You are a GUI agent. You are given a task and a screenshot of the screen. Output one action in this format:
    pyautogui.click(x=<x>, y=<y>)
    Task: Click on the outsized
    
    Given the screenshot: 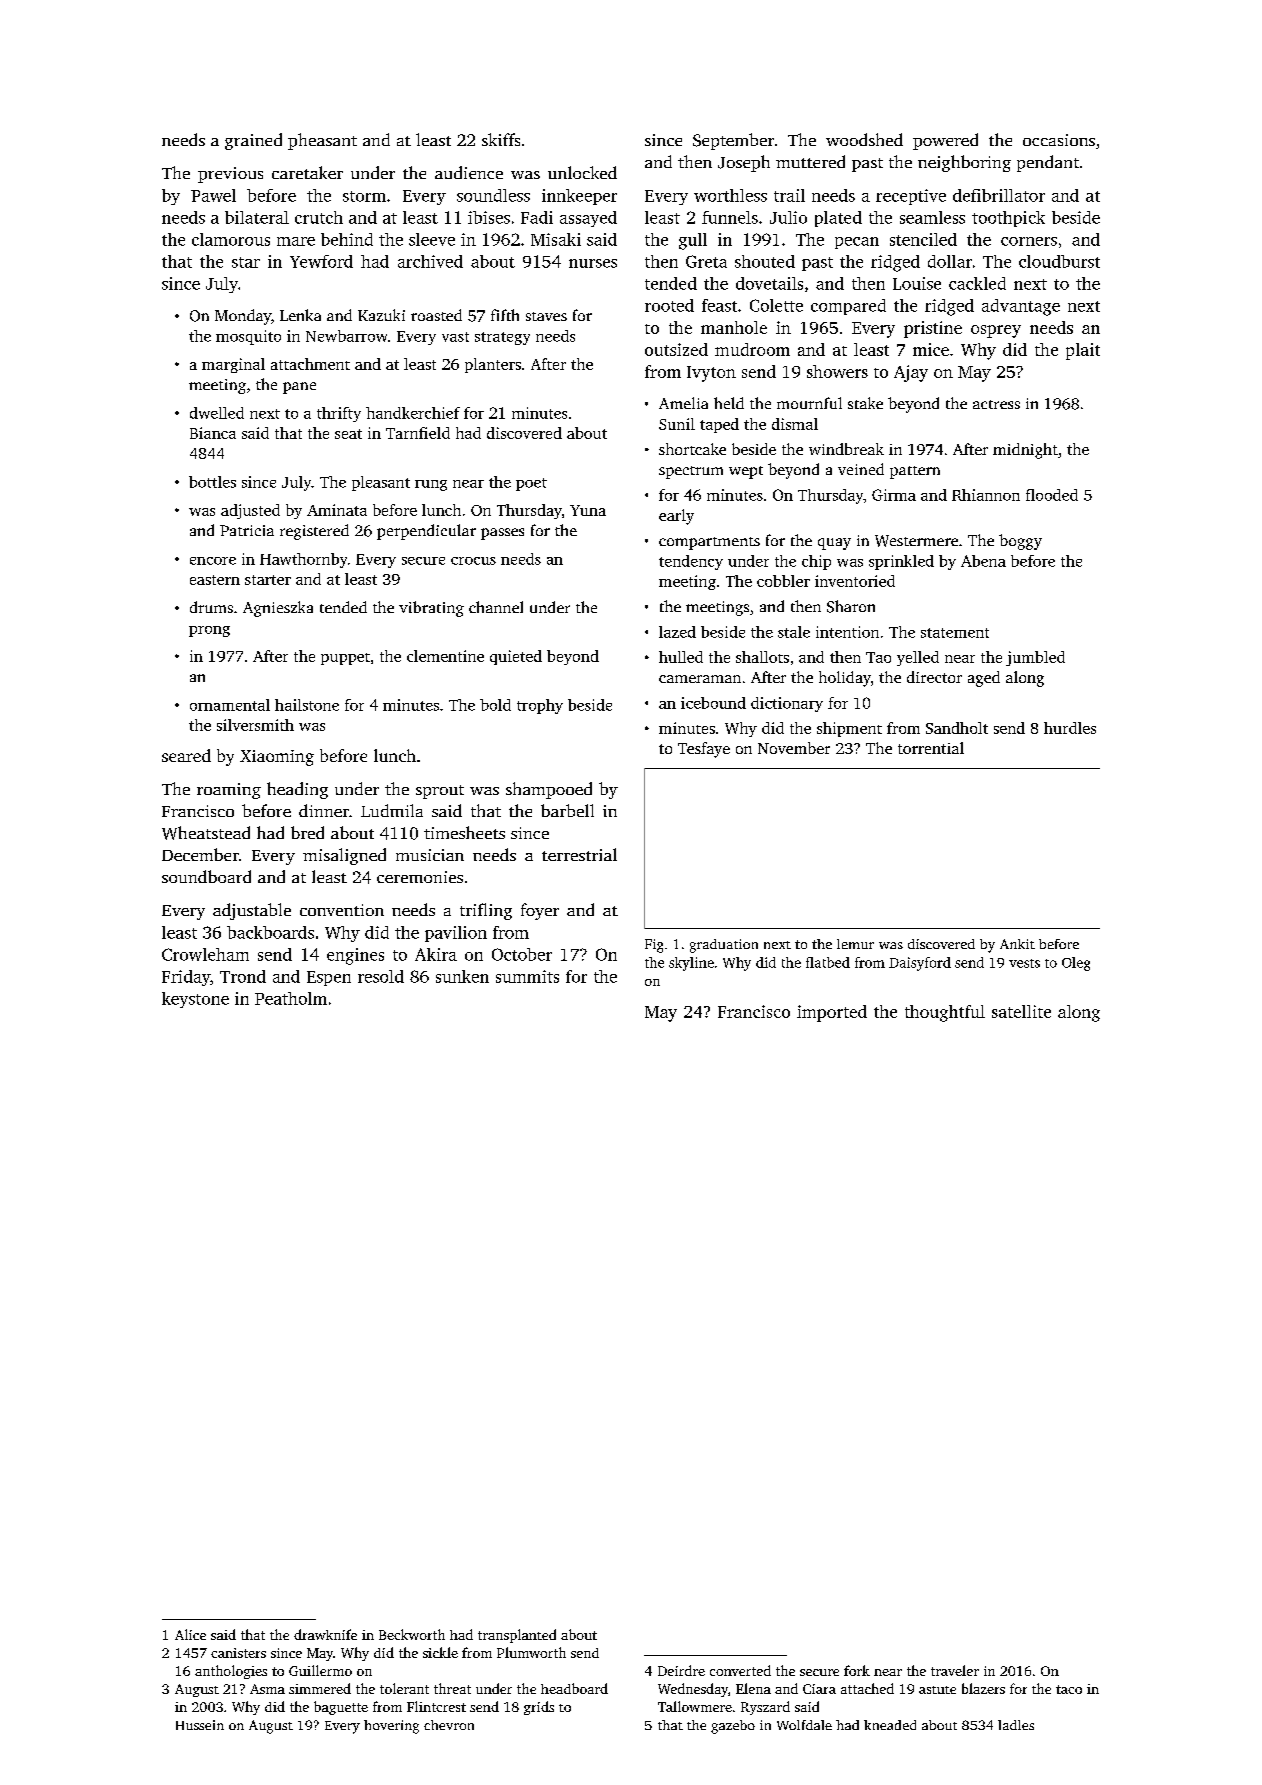 What is the action you would take?
    pyautogui.click(x=676, y=349)
